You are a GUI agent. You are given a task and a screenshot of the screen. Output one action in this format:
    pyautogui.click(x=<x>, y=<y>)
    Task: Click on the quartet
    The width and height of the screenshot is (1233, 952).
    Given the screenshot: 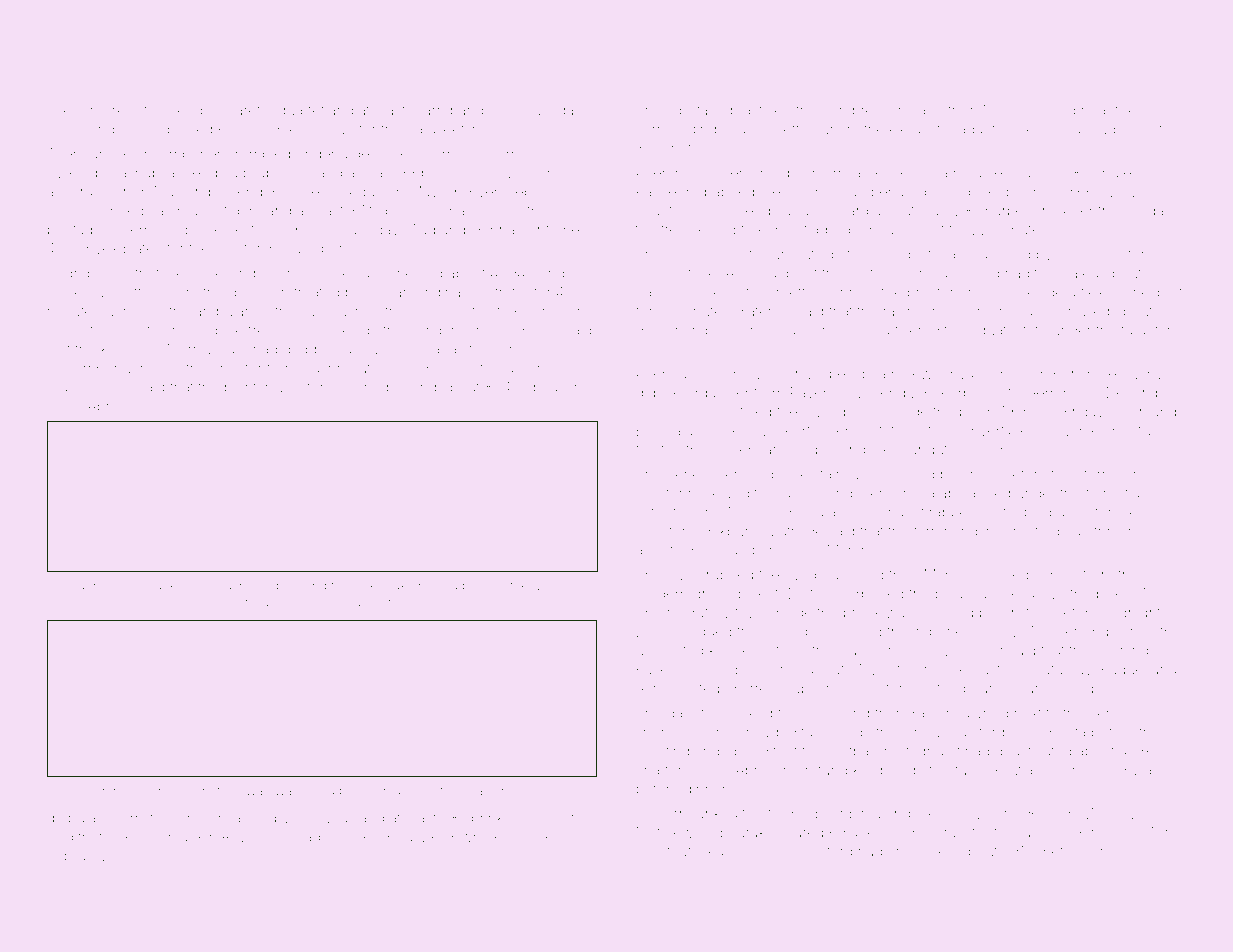 What is the action you would take?
    pyautogui.click(x=301, y=112)
